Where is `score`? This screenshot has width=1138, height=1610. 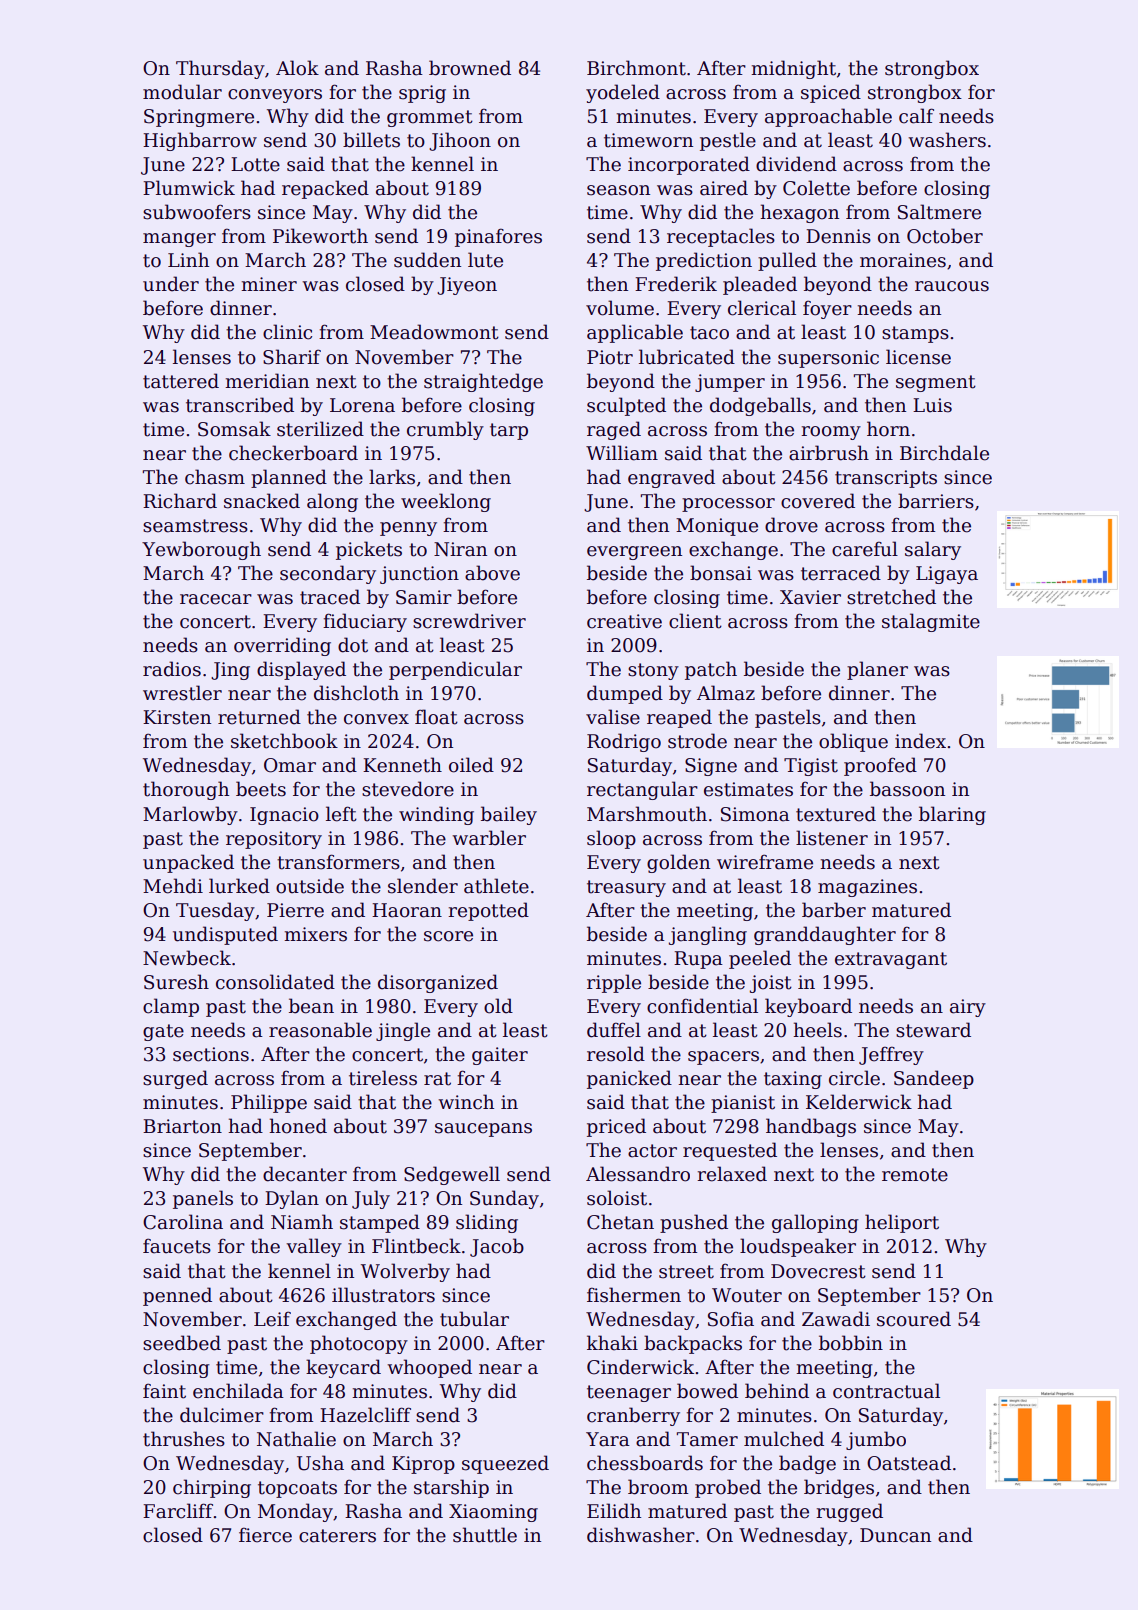
score is located at coordinates (448, 936).
